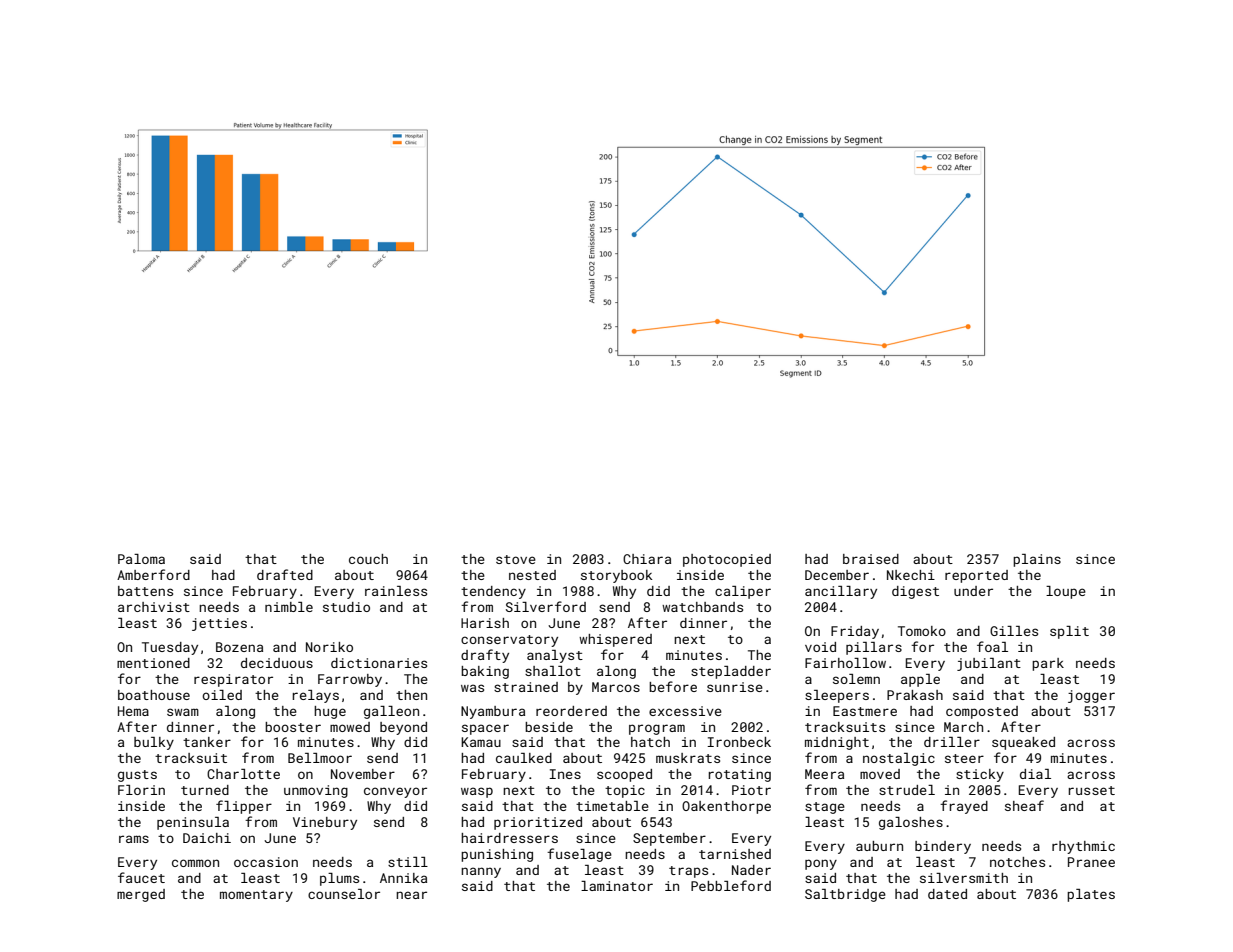 The height and width of the image is (952, 1233). What do you see at coordinates (688, 758) in the image?
I see `muskrats` at bounding box center [688, 758].
